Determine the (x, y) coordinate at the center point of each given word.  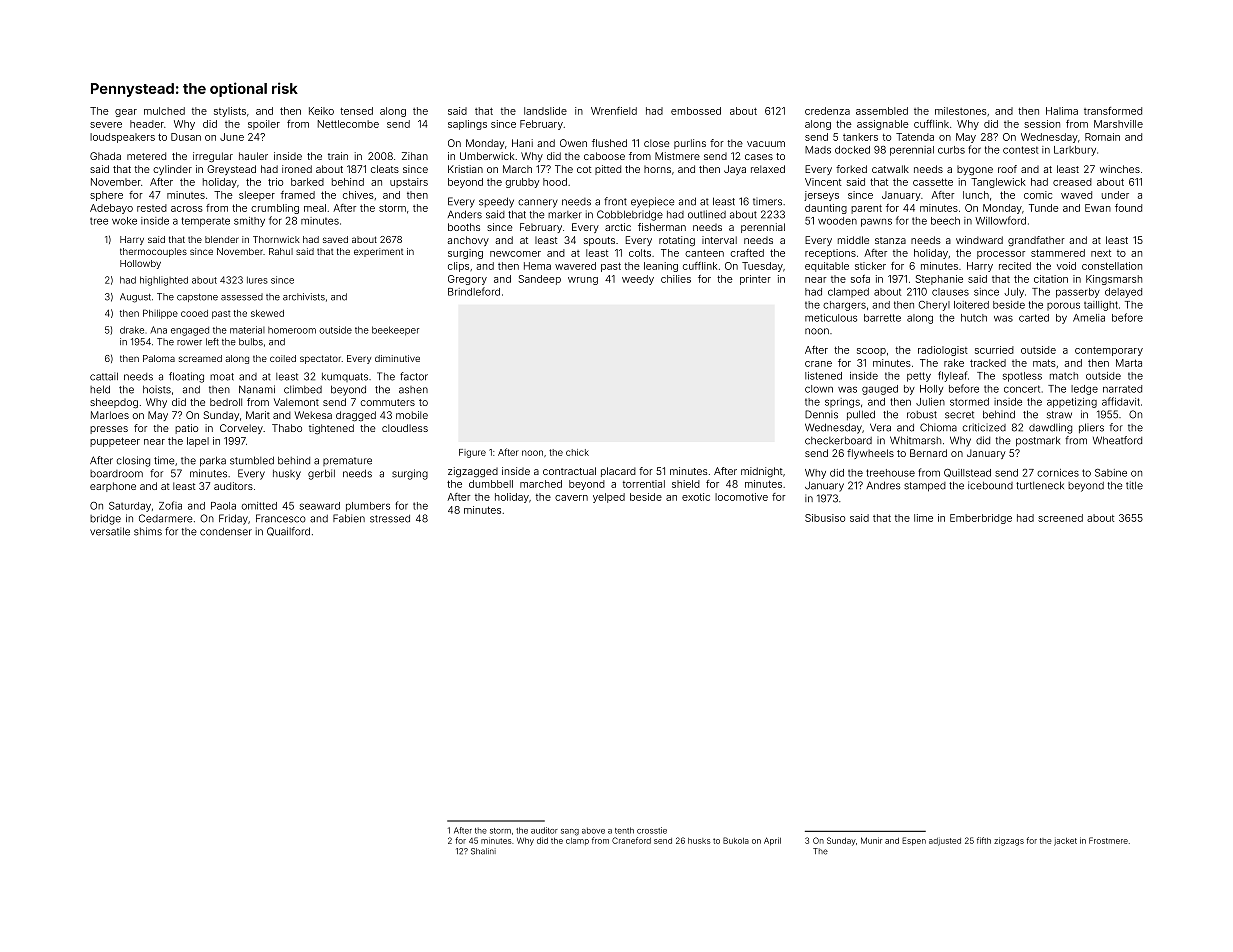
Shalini (483, 851)
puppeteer (115, 442)
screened (1060, 518)
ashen (413, 390)
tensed (356, 111)
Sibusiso (825, 518)
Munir (871, 840)
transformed (1113, 111)
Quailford (288, 531)
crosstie (652, 830)
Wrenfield (614, 111)
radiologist (943, 351)
